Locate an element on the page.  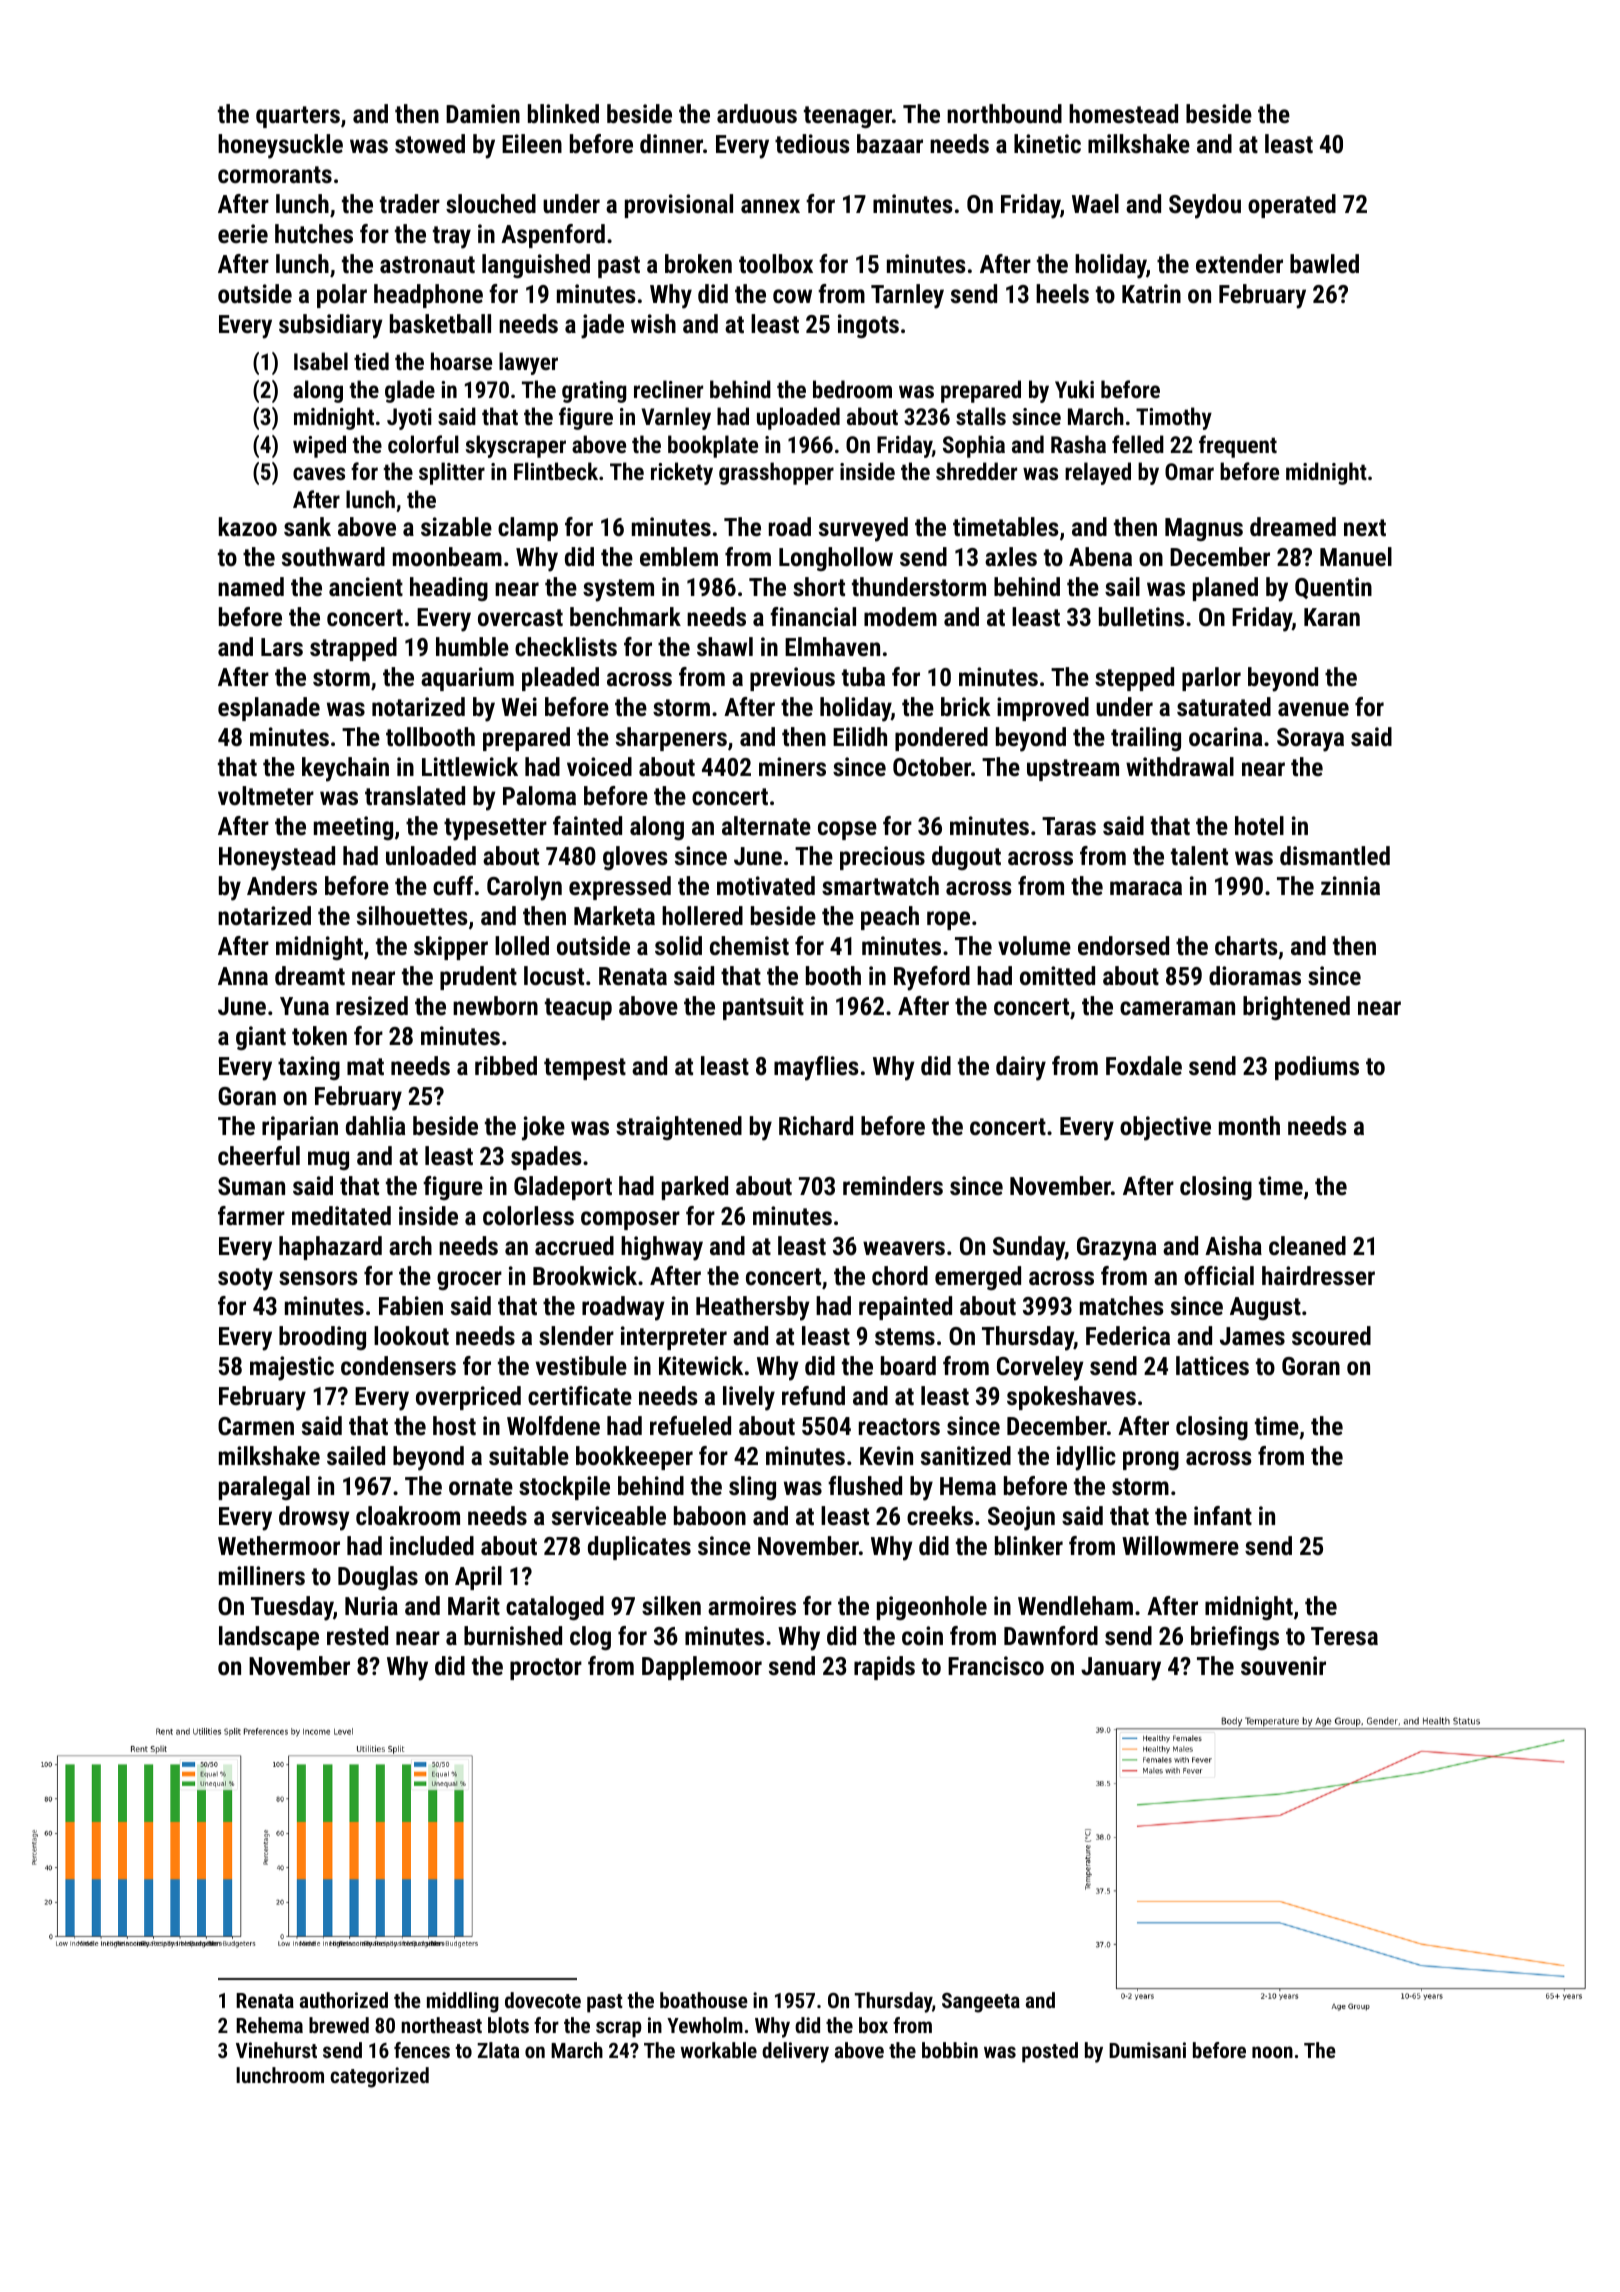
eerie is located at coordinates (243, 233).
